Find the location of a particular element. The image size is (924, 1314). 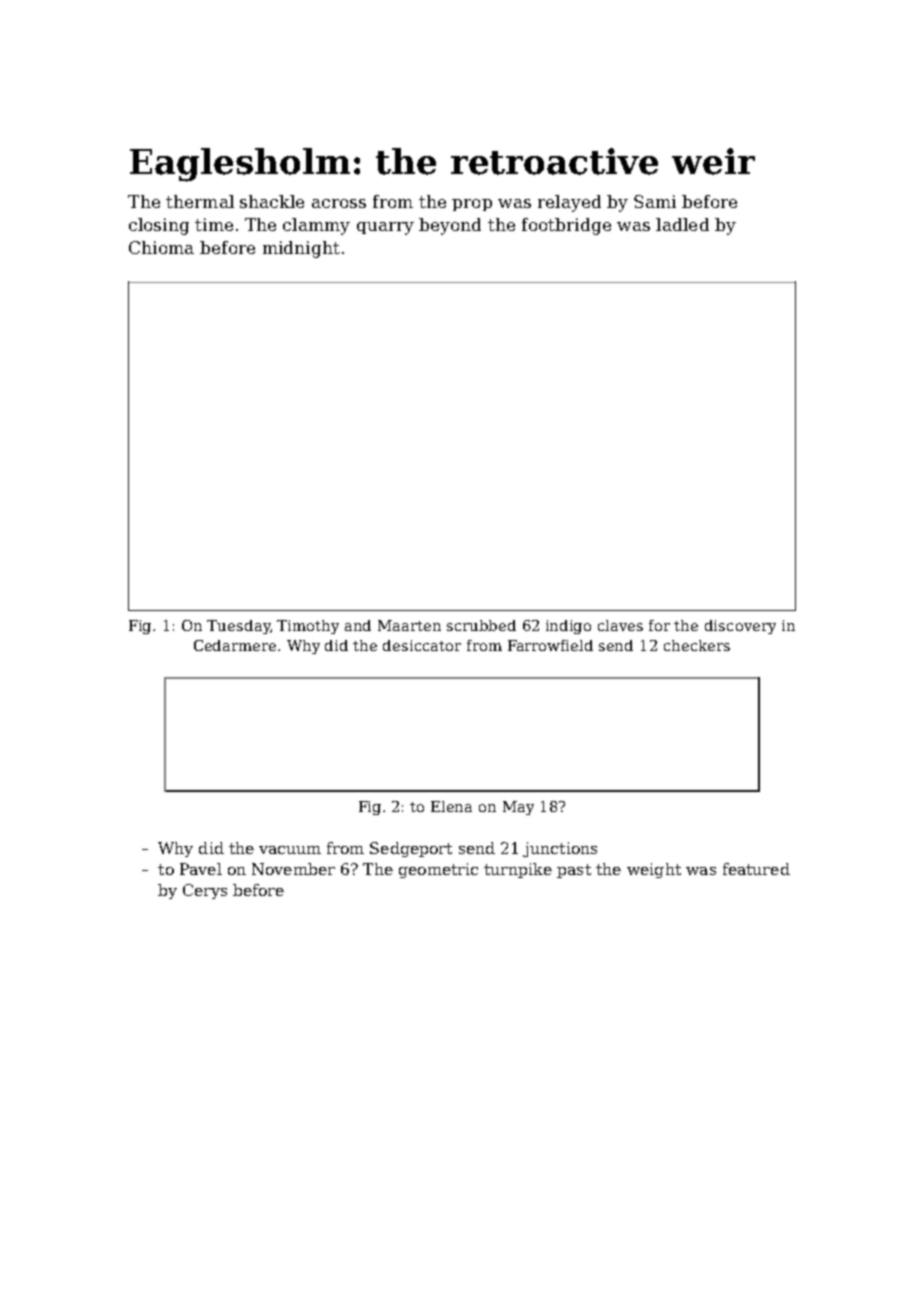

scrubbed is located at coordinates (481, 625).
